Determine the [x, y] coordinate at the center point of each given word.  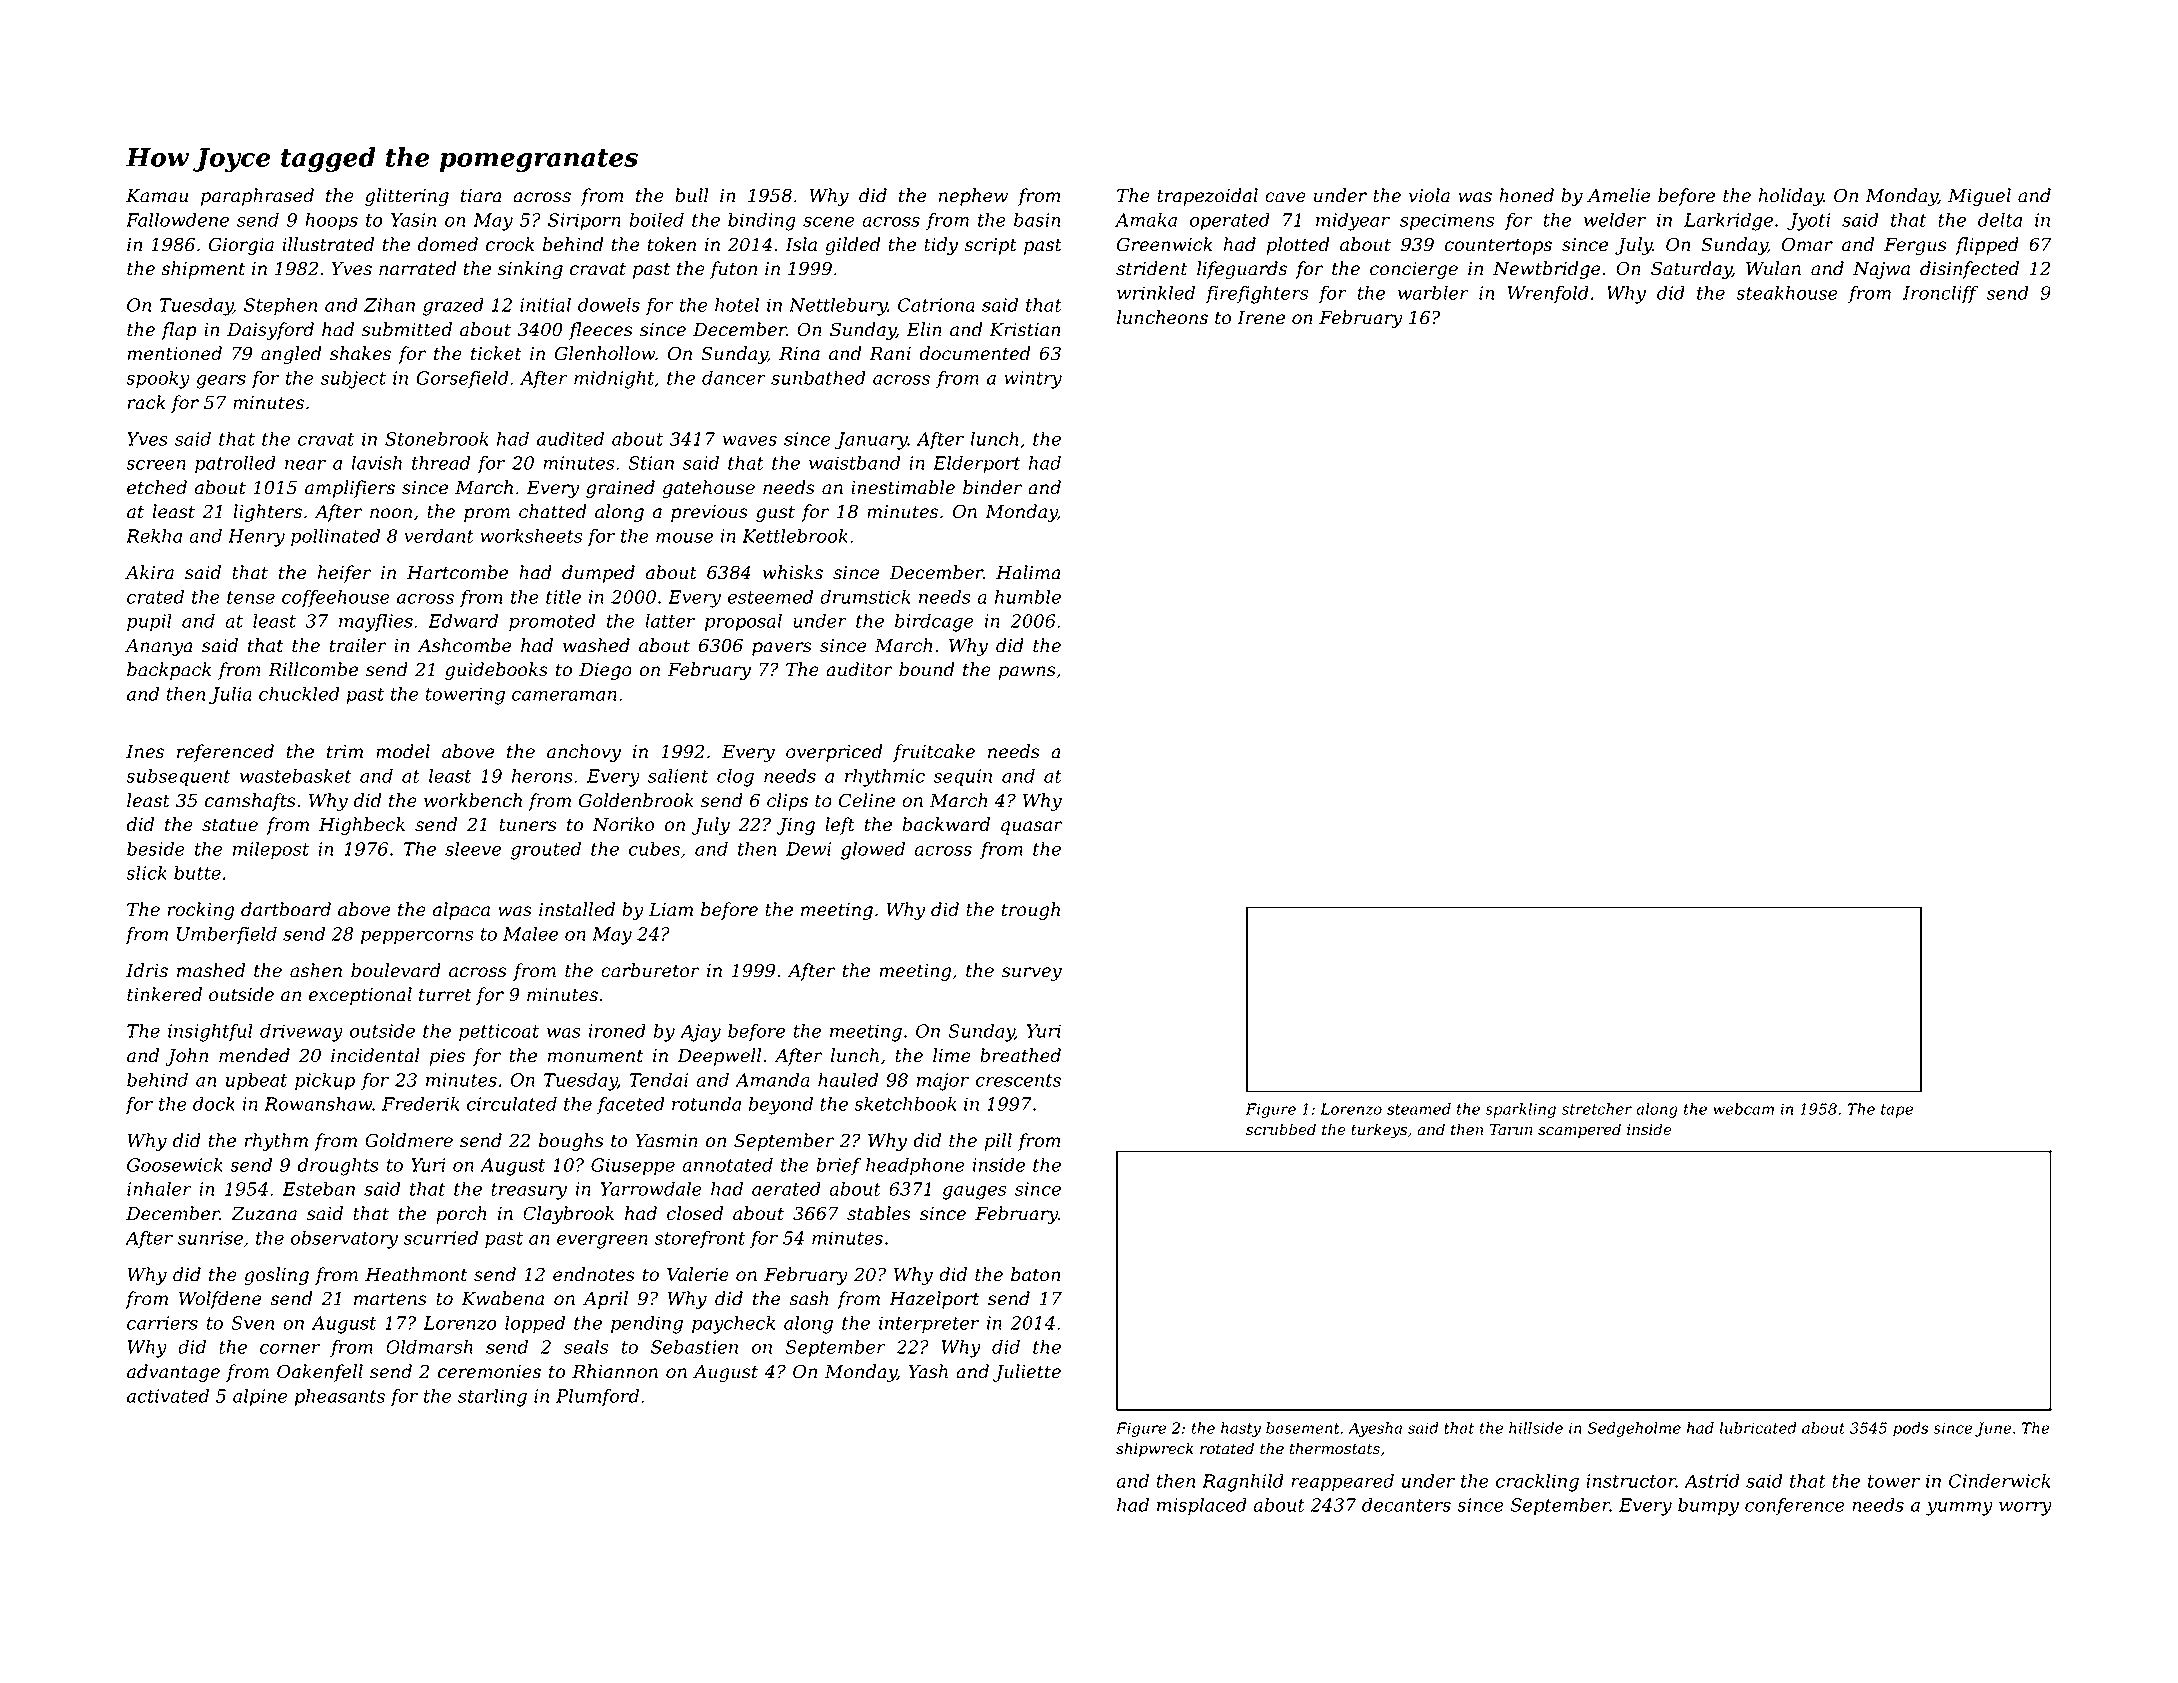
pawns [1027, 673]
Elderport [977, 465]
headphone [915, 1166]
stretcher [1596, 1109]
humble [1028, 597]
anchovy [584, 753]
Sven [252, 1323]
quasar [1032, 828]
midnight [614, 380]
